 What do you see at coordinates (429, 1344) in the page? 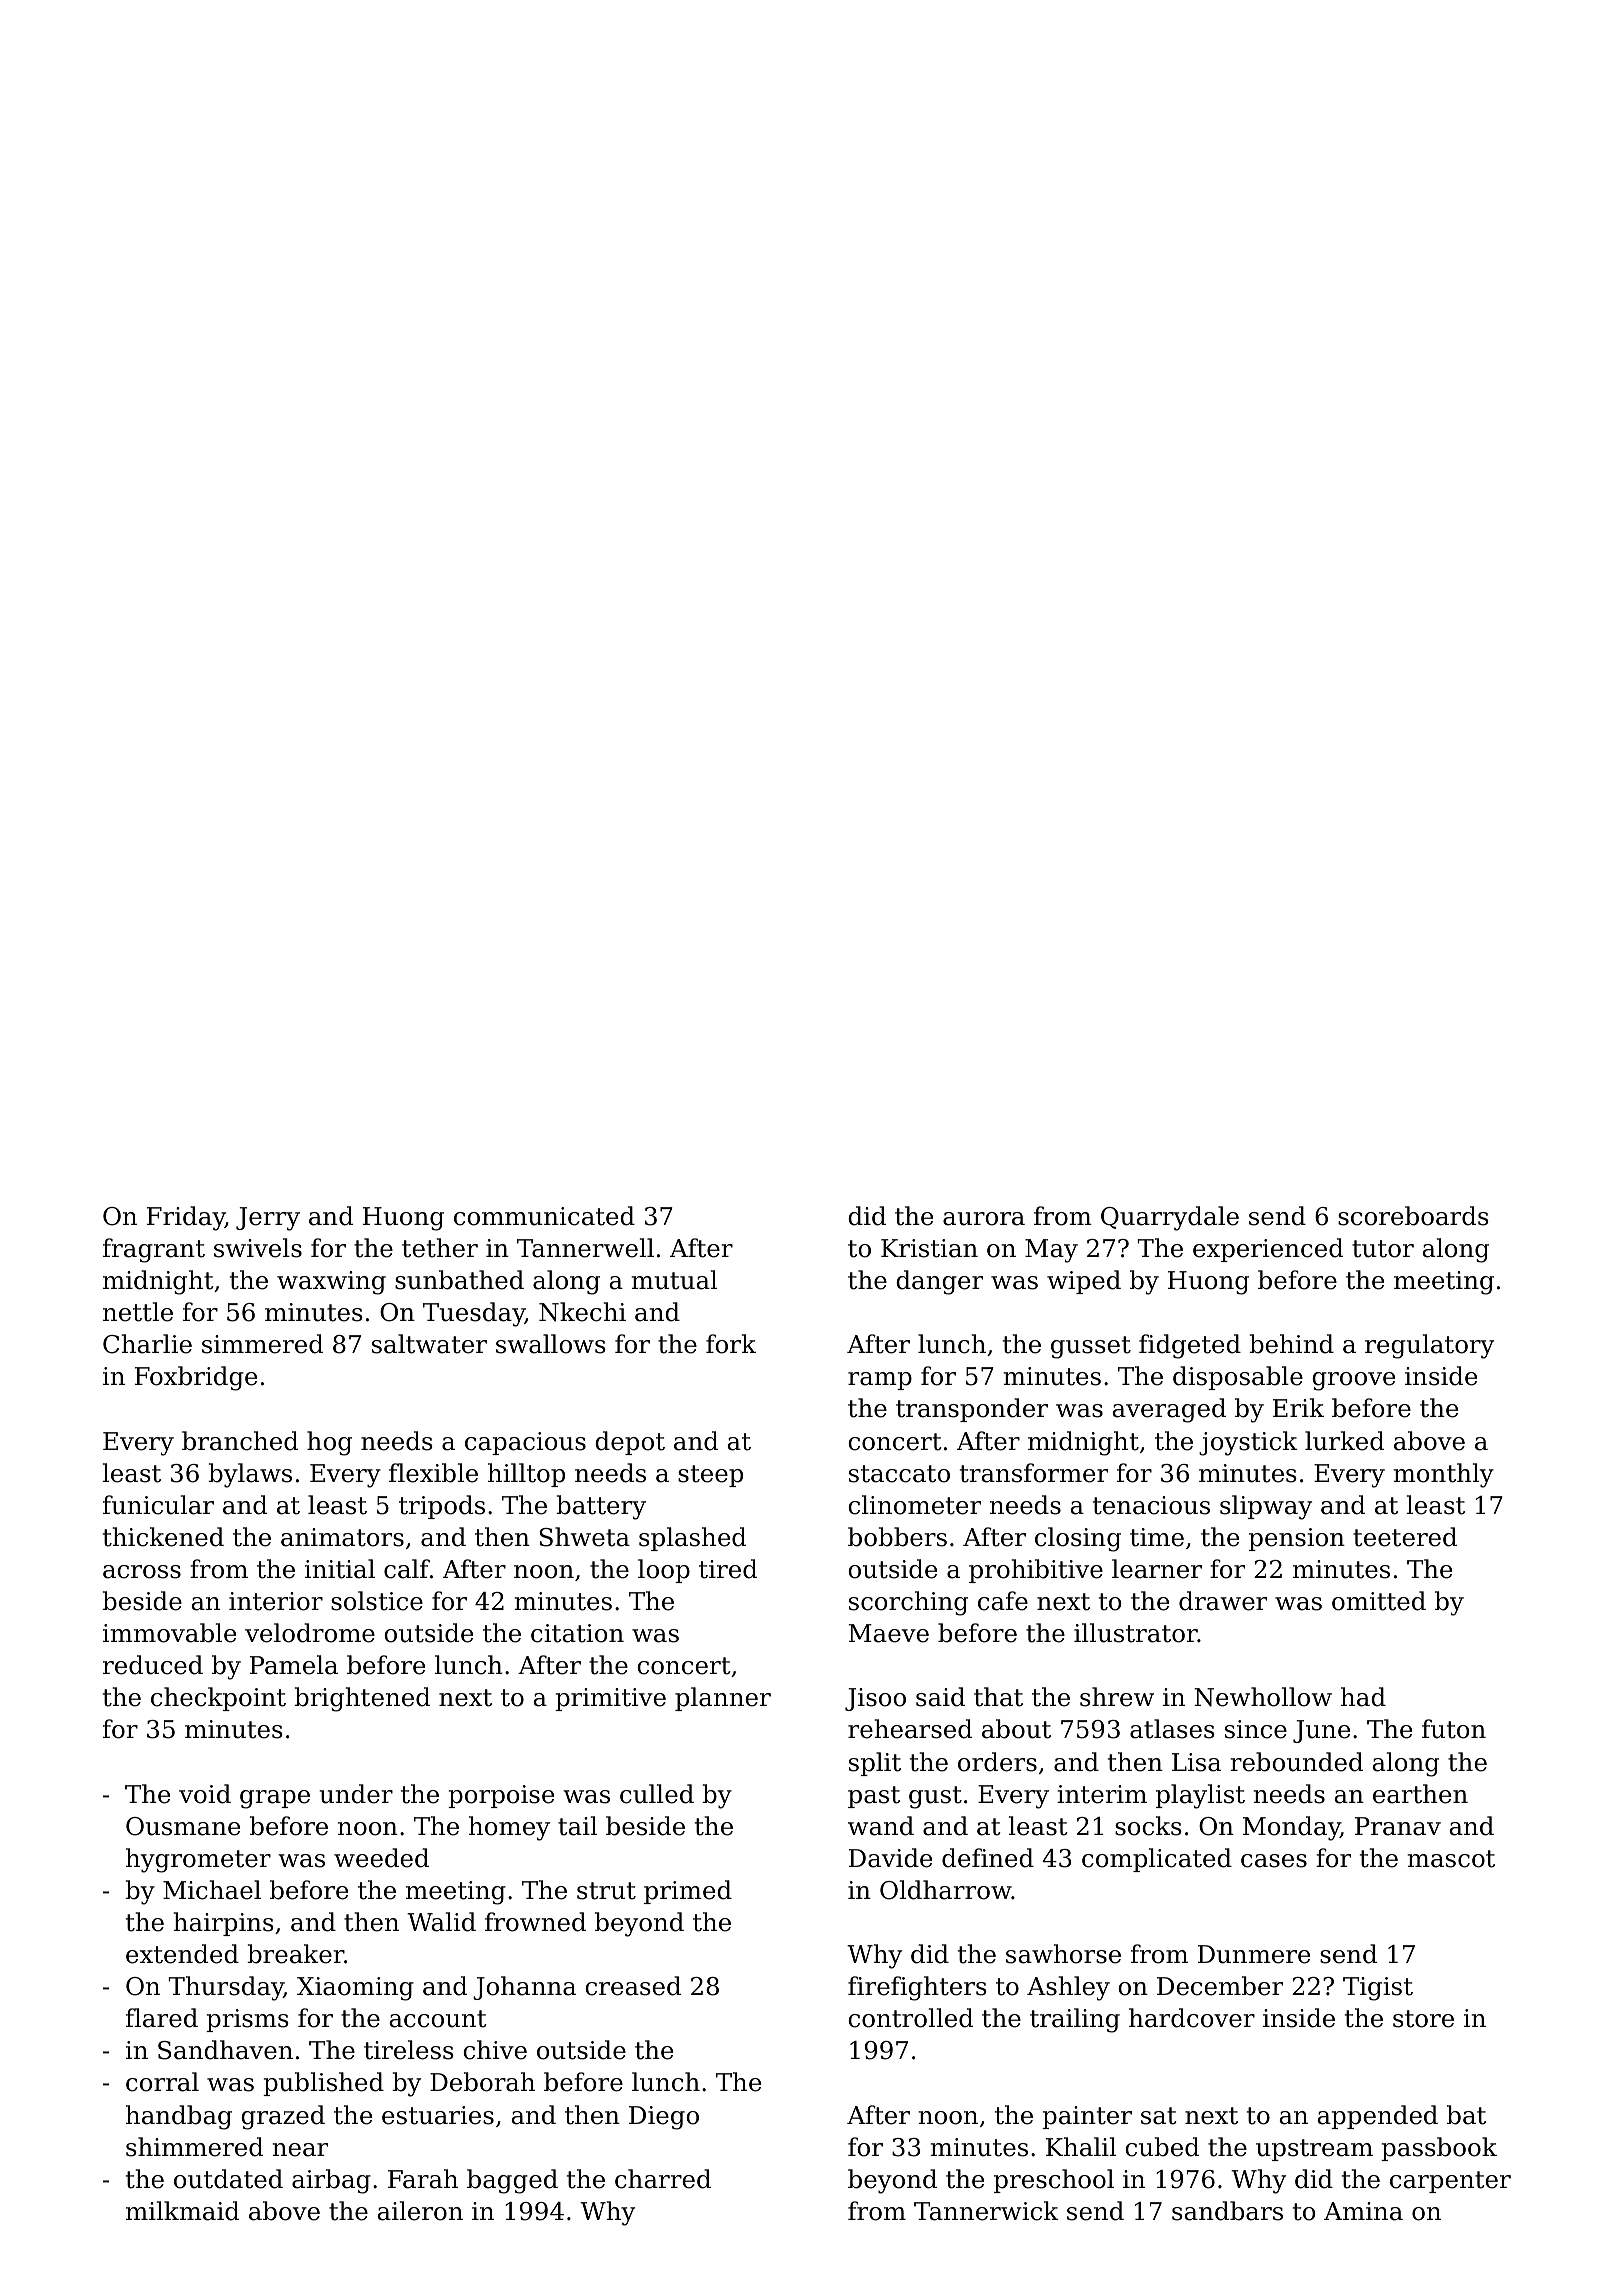
I see `saltwater` at bounding box center [429, 1344].
